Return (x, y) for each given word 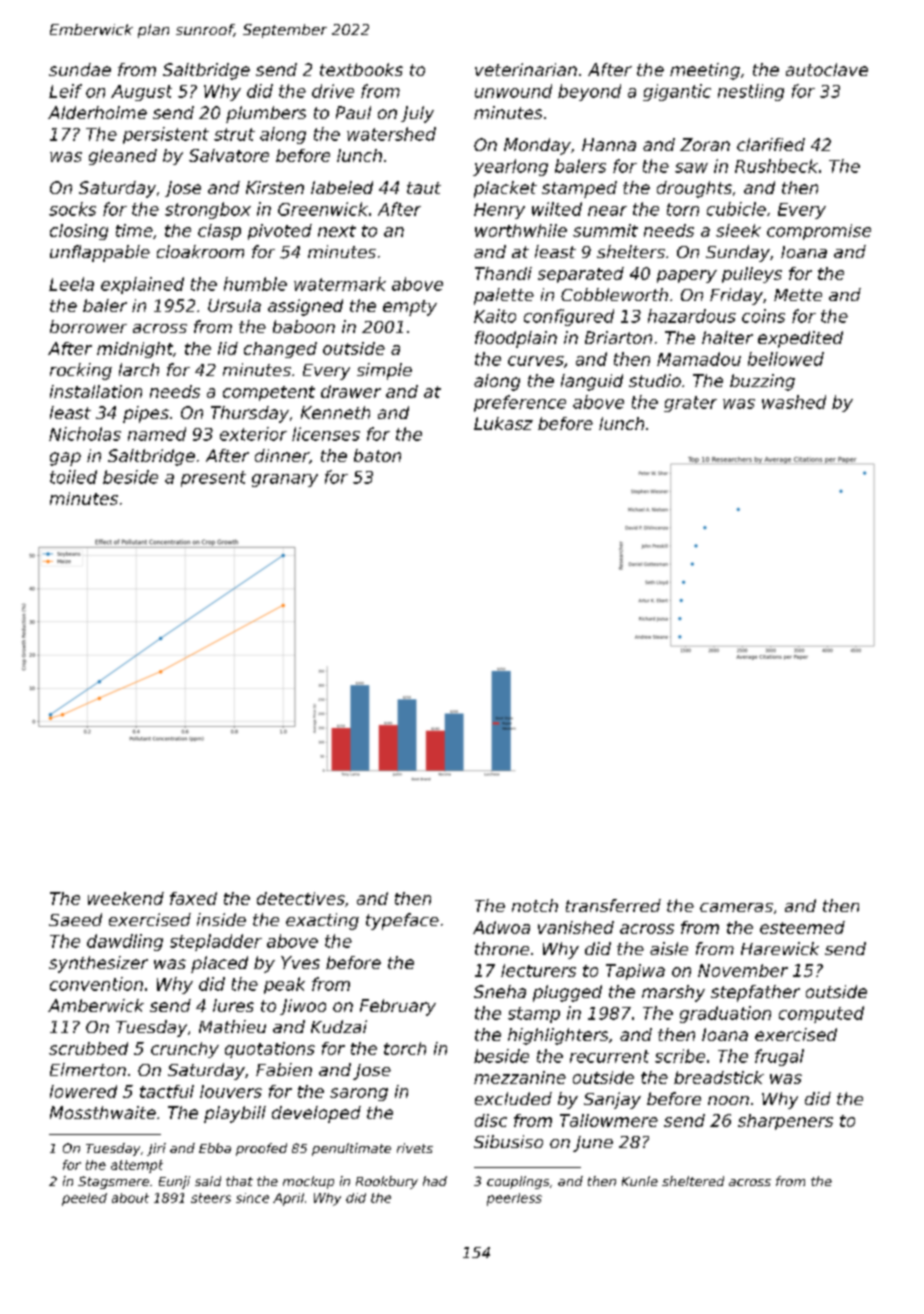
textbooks (361, 69)
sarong (359, 1094)
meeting (705, 71)
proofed (261, 1149)
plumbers (266, 114)
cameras (736, 907)
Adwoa (501, 927)
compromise (819, 232)
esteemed (802, 927)
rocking (81, 371)
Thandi (503, 273)
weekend (126, 898)
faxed (193, 898)
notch (535, 905)
